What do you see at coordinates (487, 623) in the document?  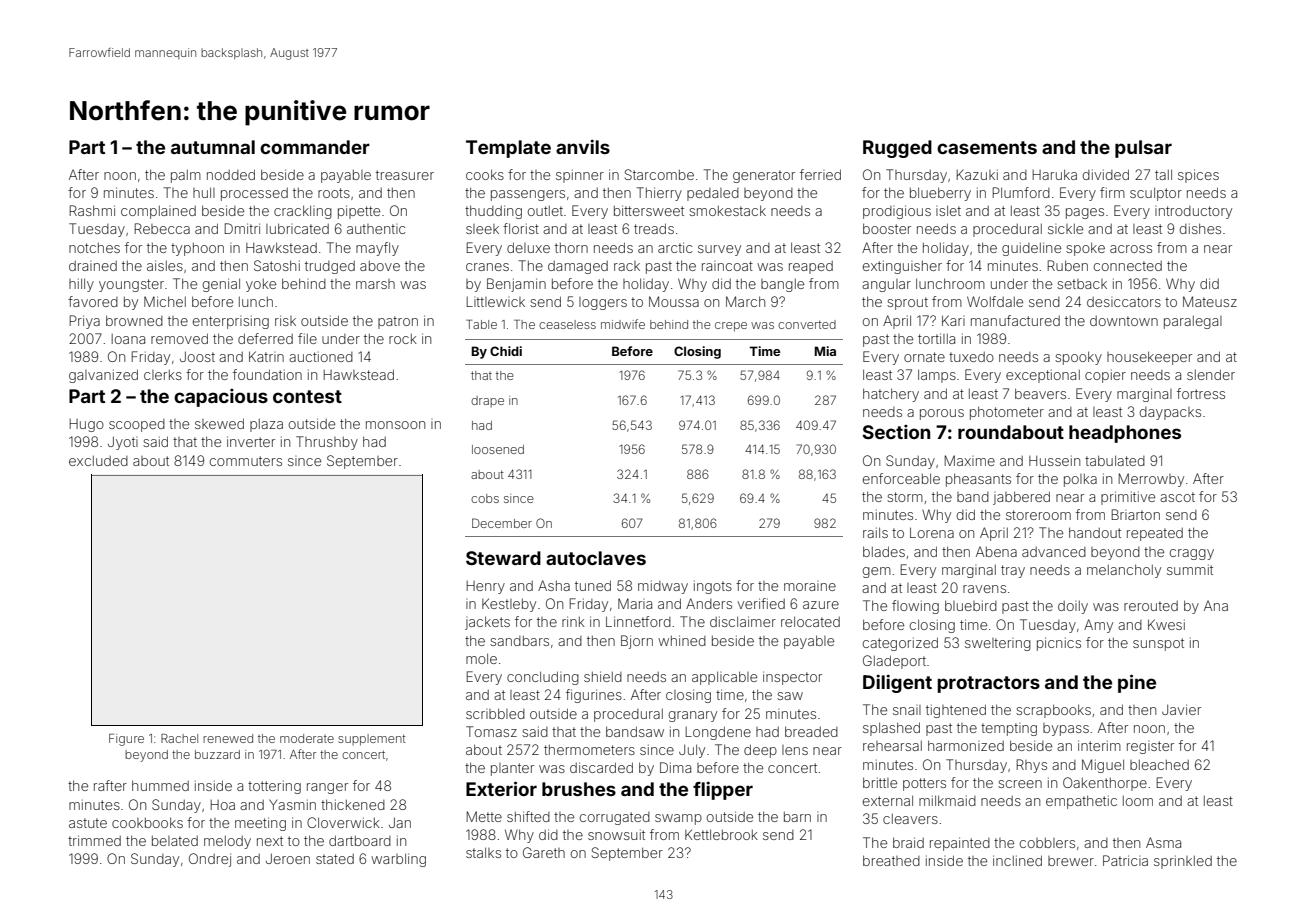 I see `jackets` at bounding box center [487, 623].
